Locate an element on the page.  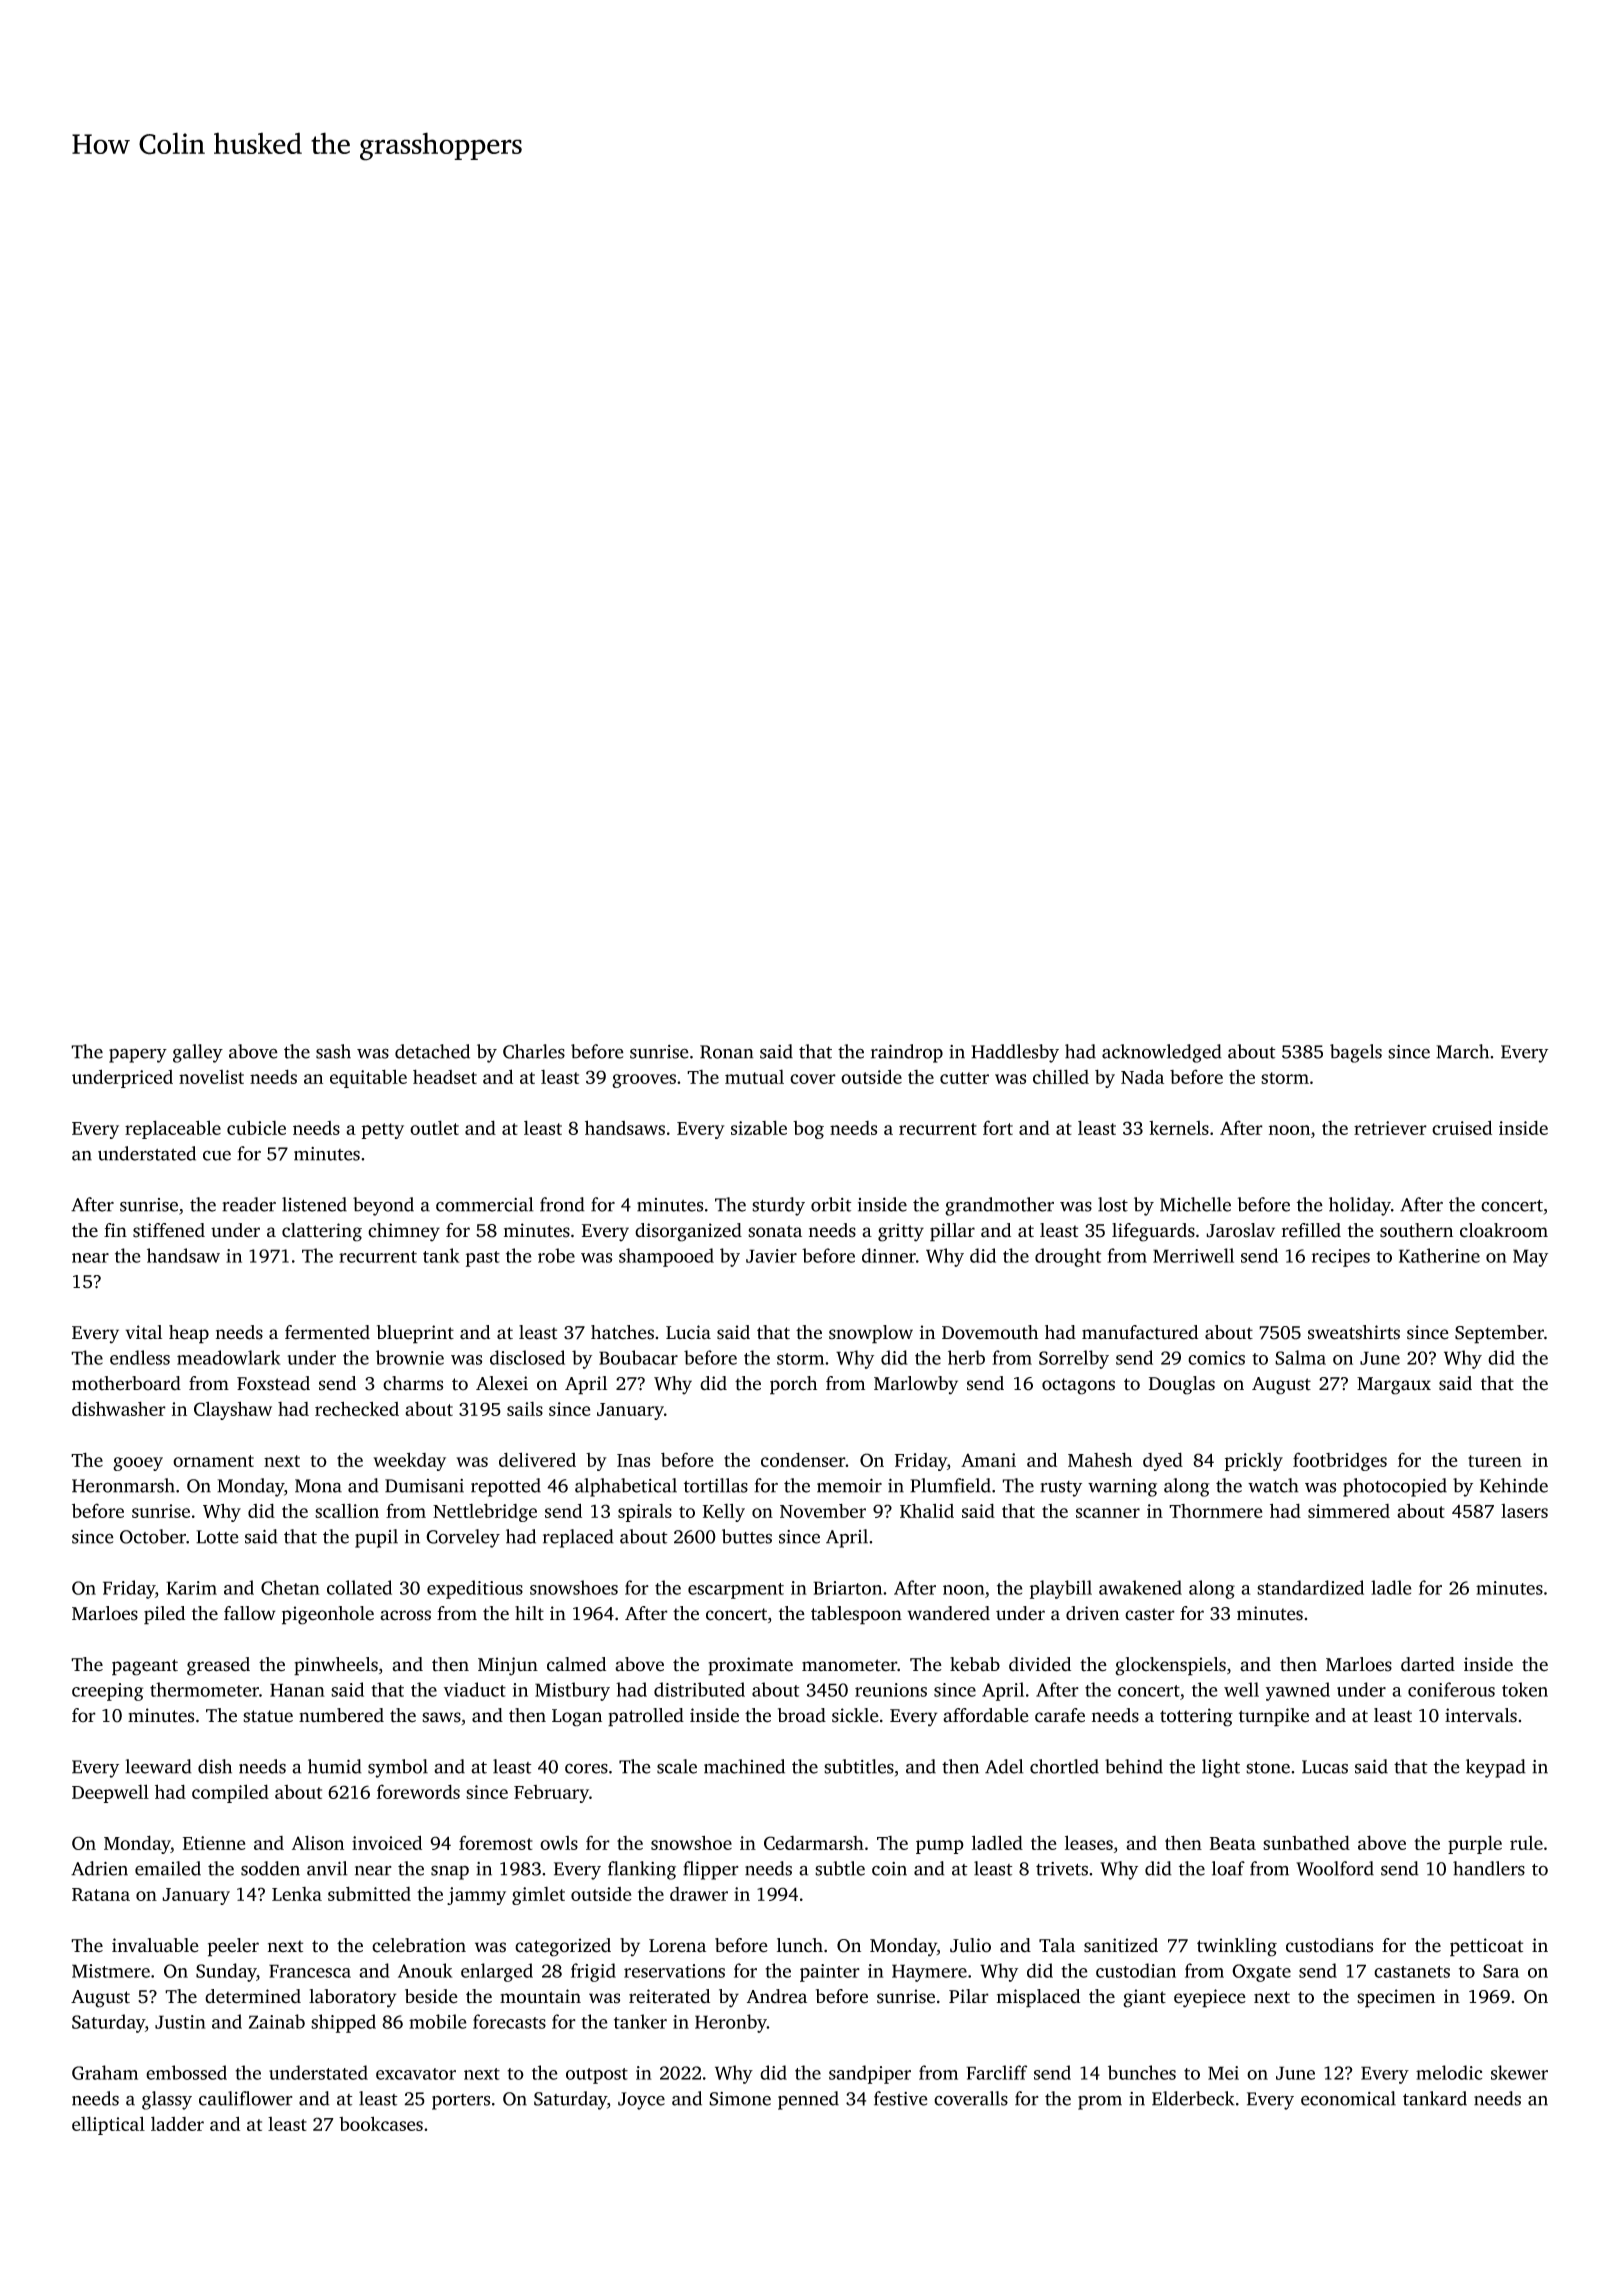
specimen is located at coordinates (1396, 1998).
